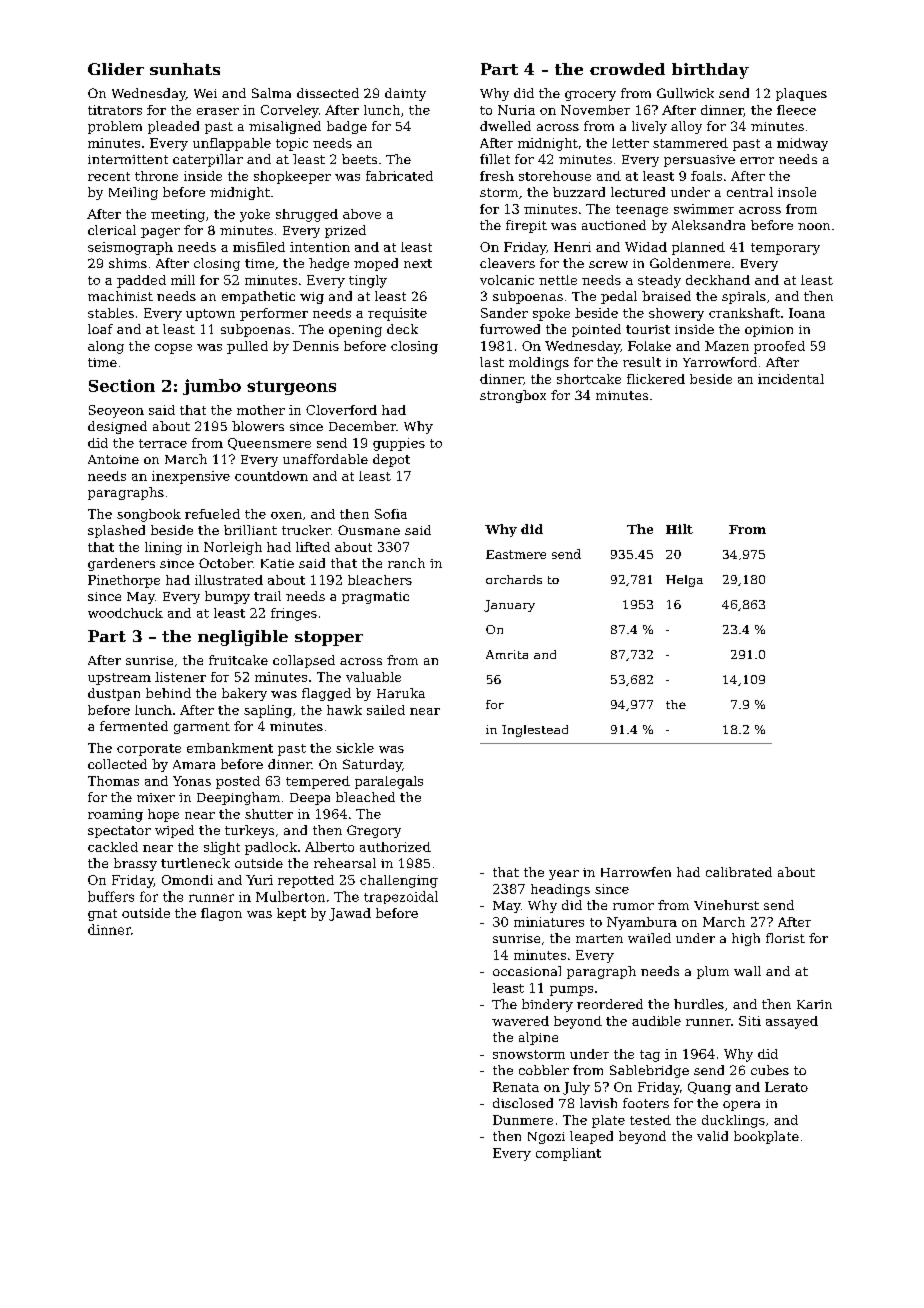 The height and width of the screenshot is (1308, 924). Describe the element at coordinates (271, 848) in the screenshot. I see `padlock` at that location.
